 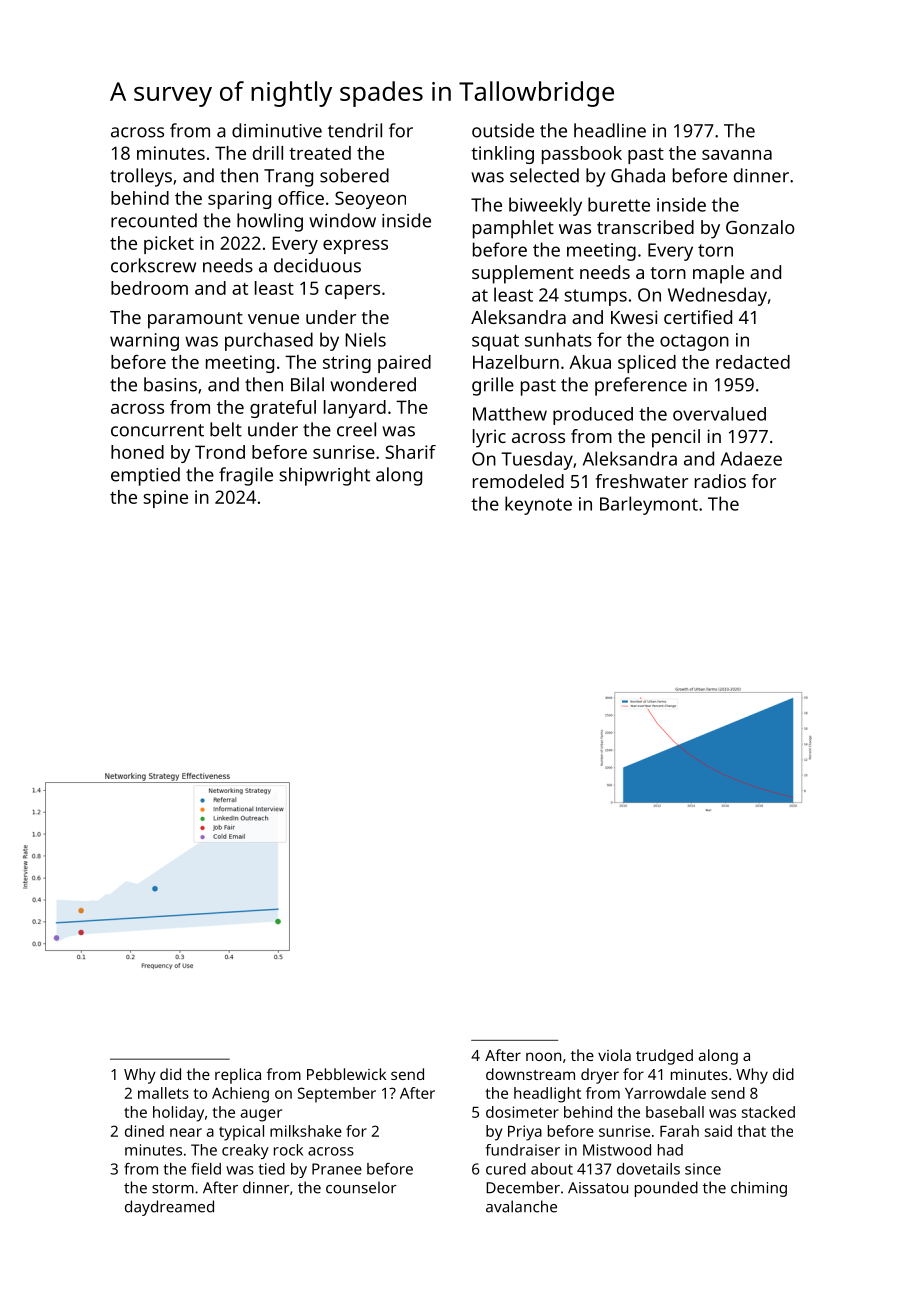 I want to click on mallets, so click(x=163, y=1093).
